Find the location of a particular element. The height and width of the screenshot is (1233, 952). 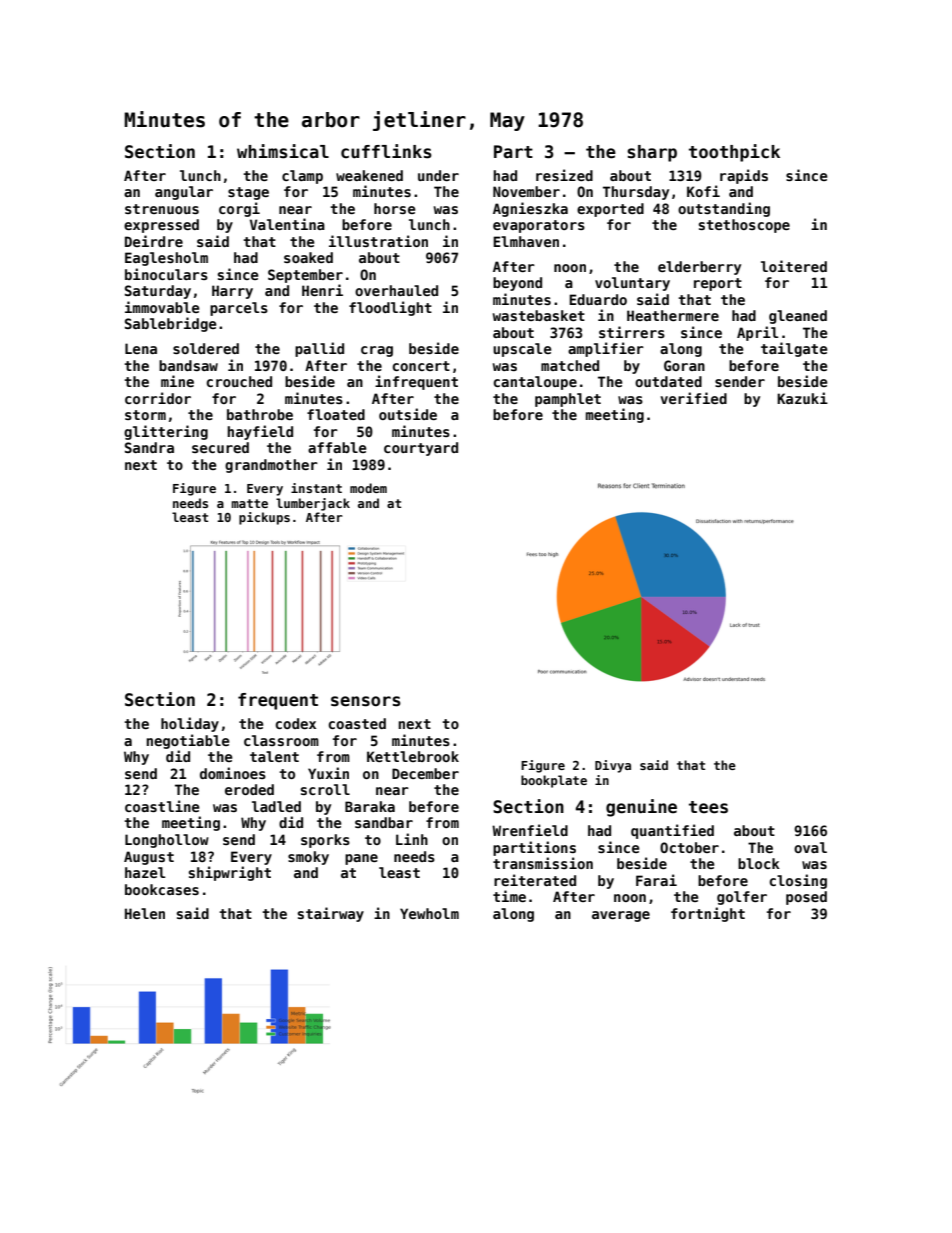

cufflinks is located at coordinates (386, 151).
